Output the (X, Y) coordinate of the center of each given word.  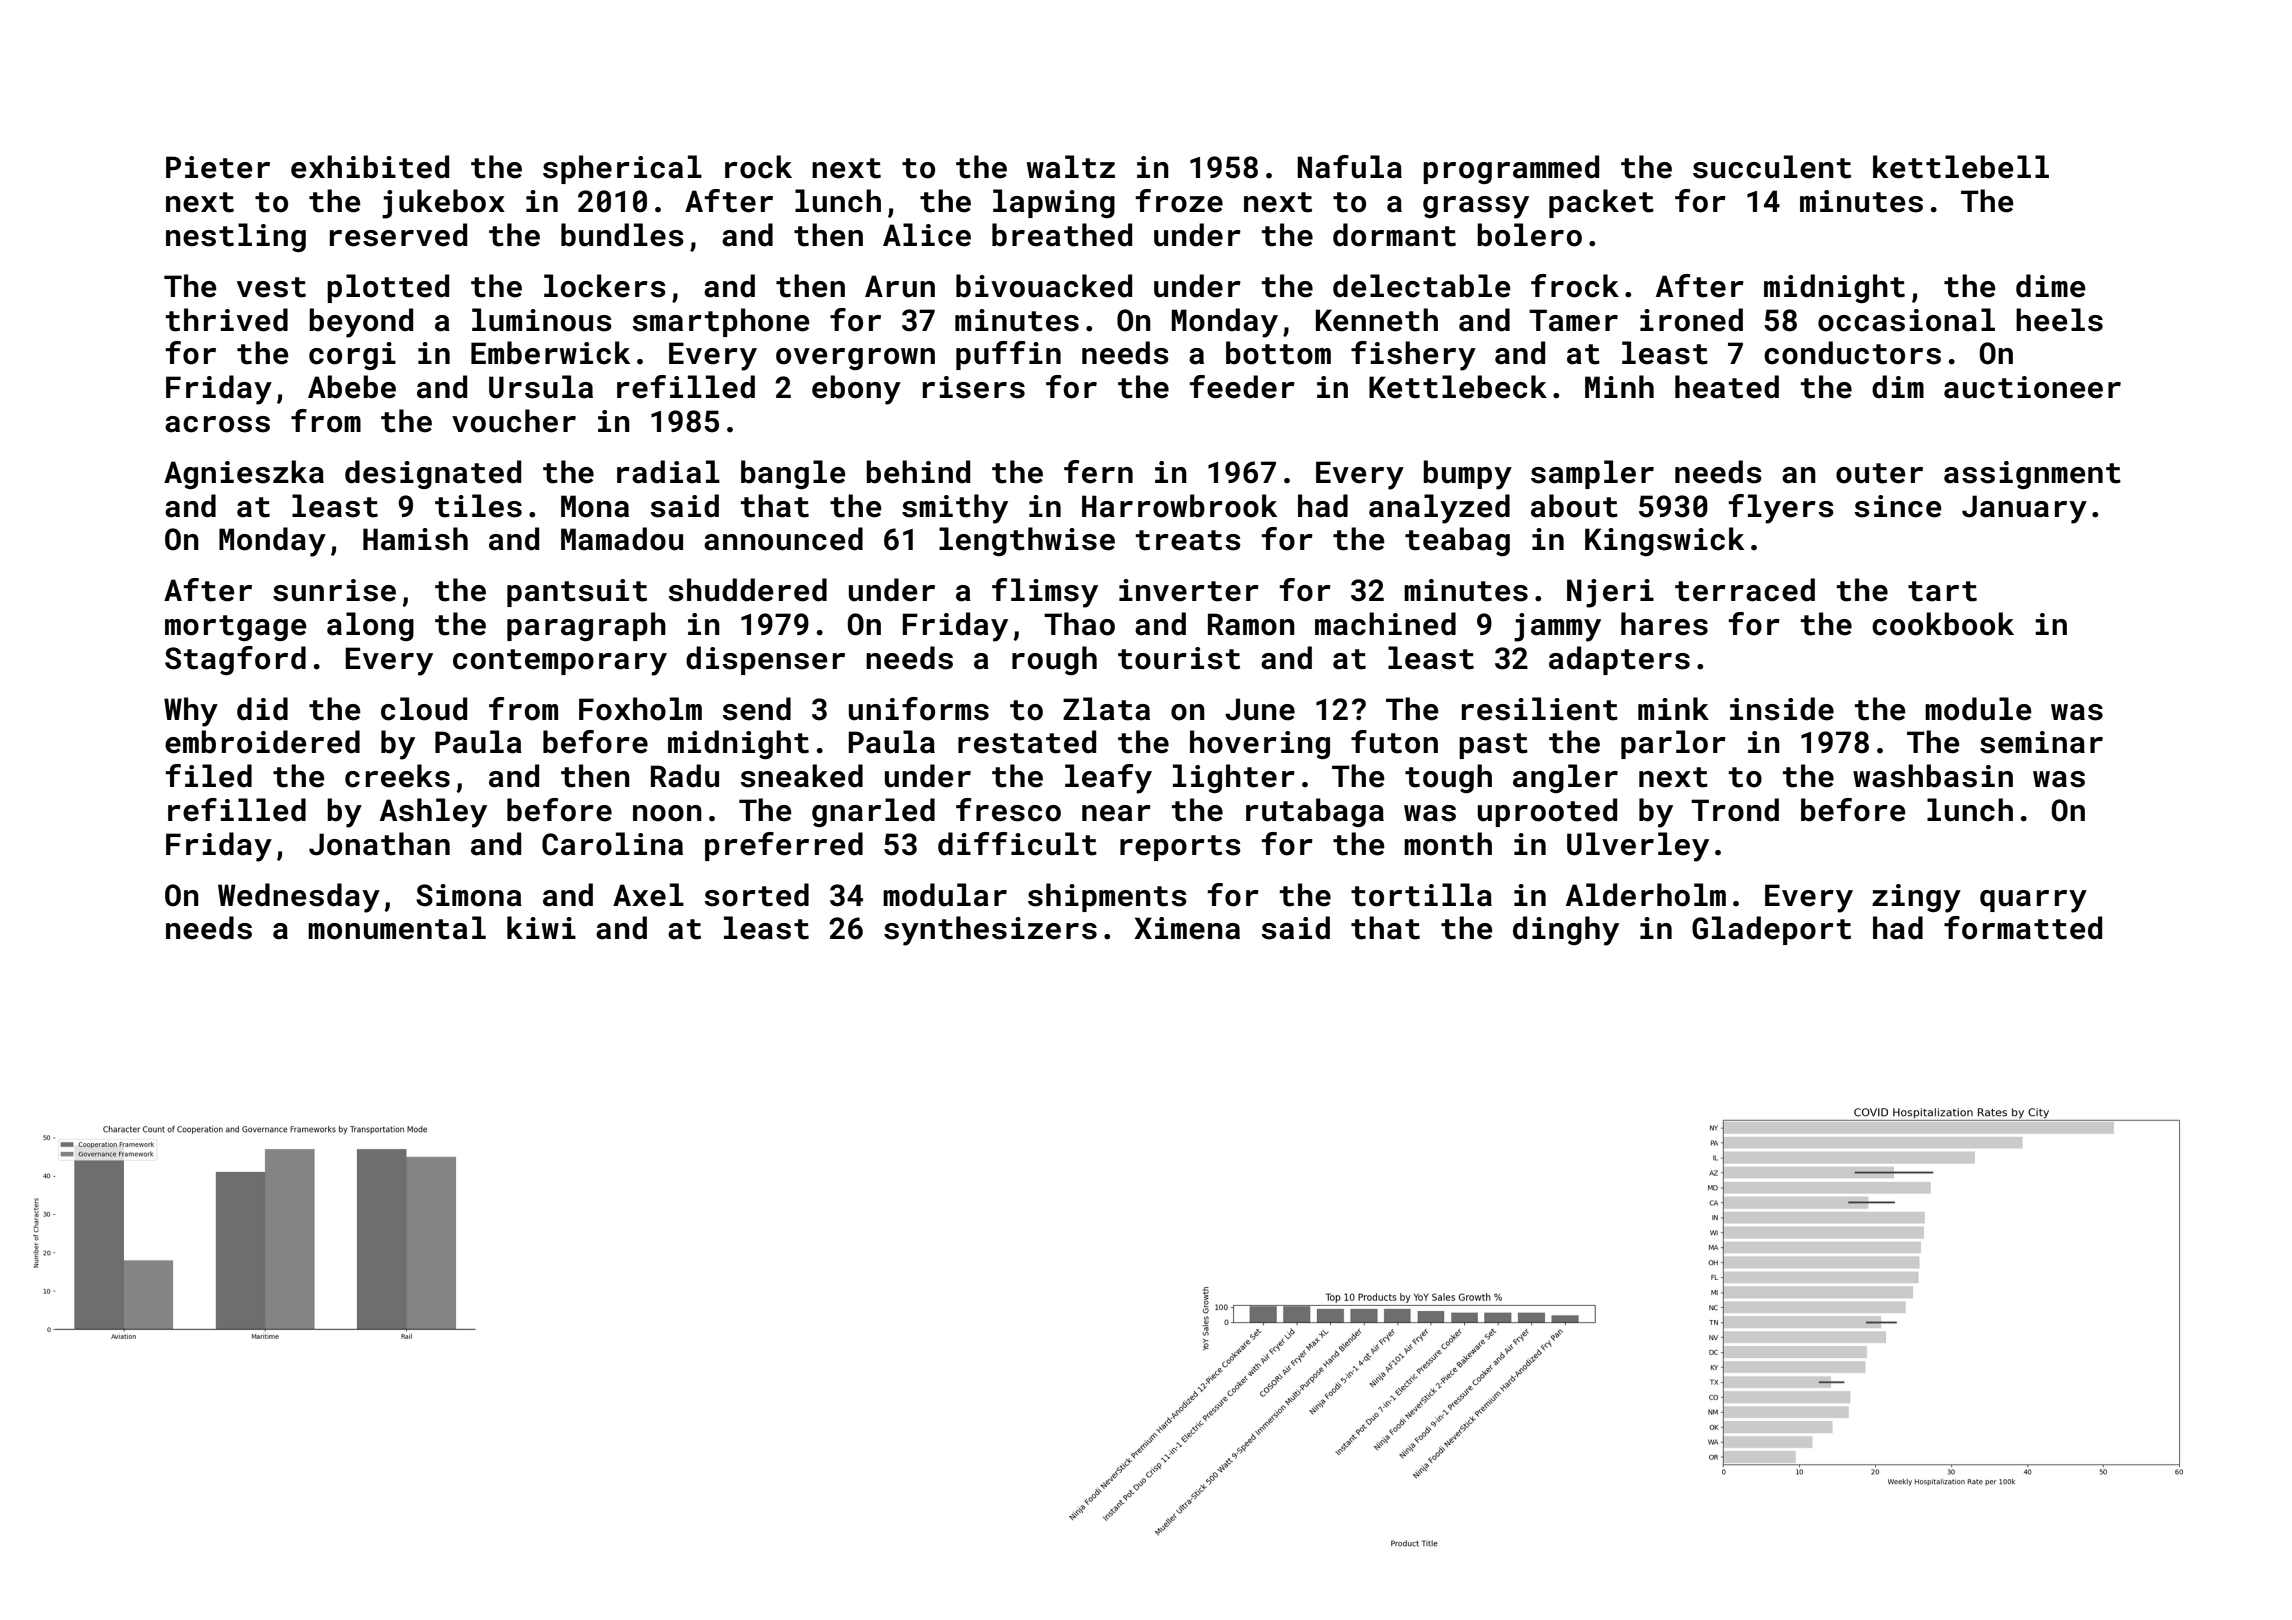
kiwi (541, 927)
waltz (1071, 167)
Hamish (415, 539)
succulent (1772, 167)
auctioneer (2032, 387)
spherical (622, 169)
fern (1098, 472)
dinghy (1566, 931)
